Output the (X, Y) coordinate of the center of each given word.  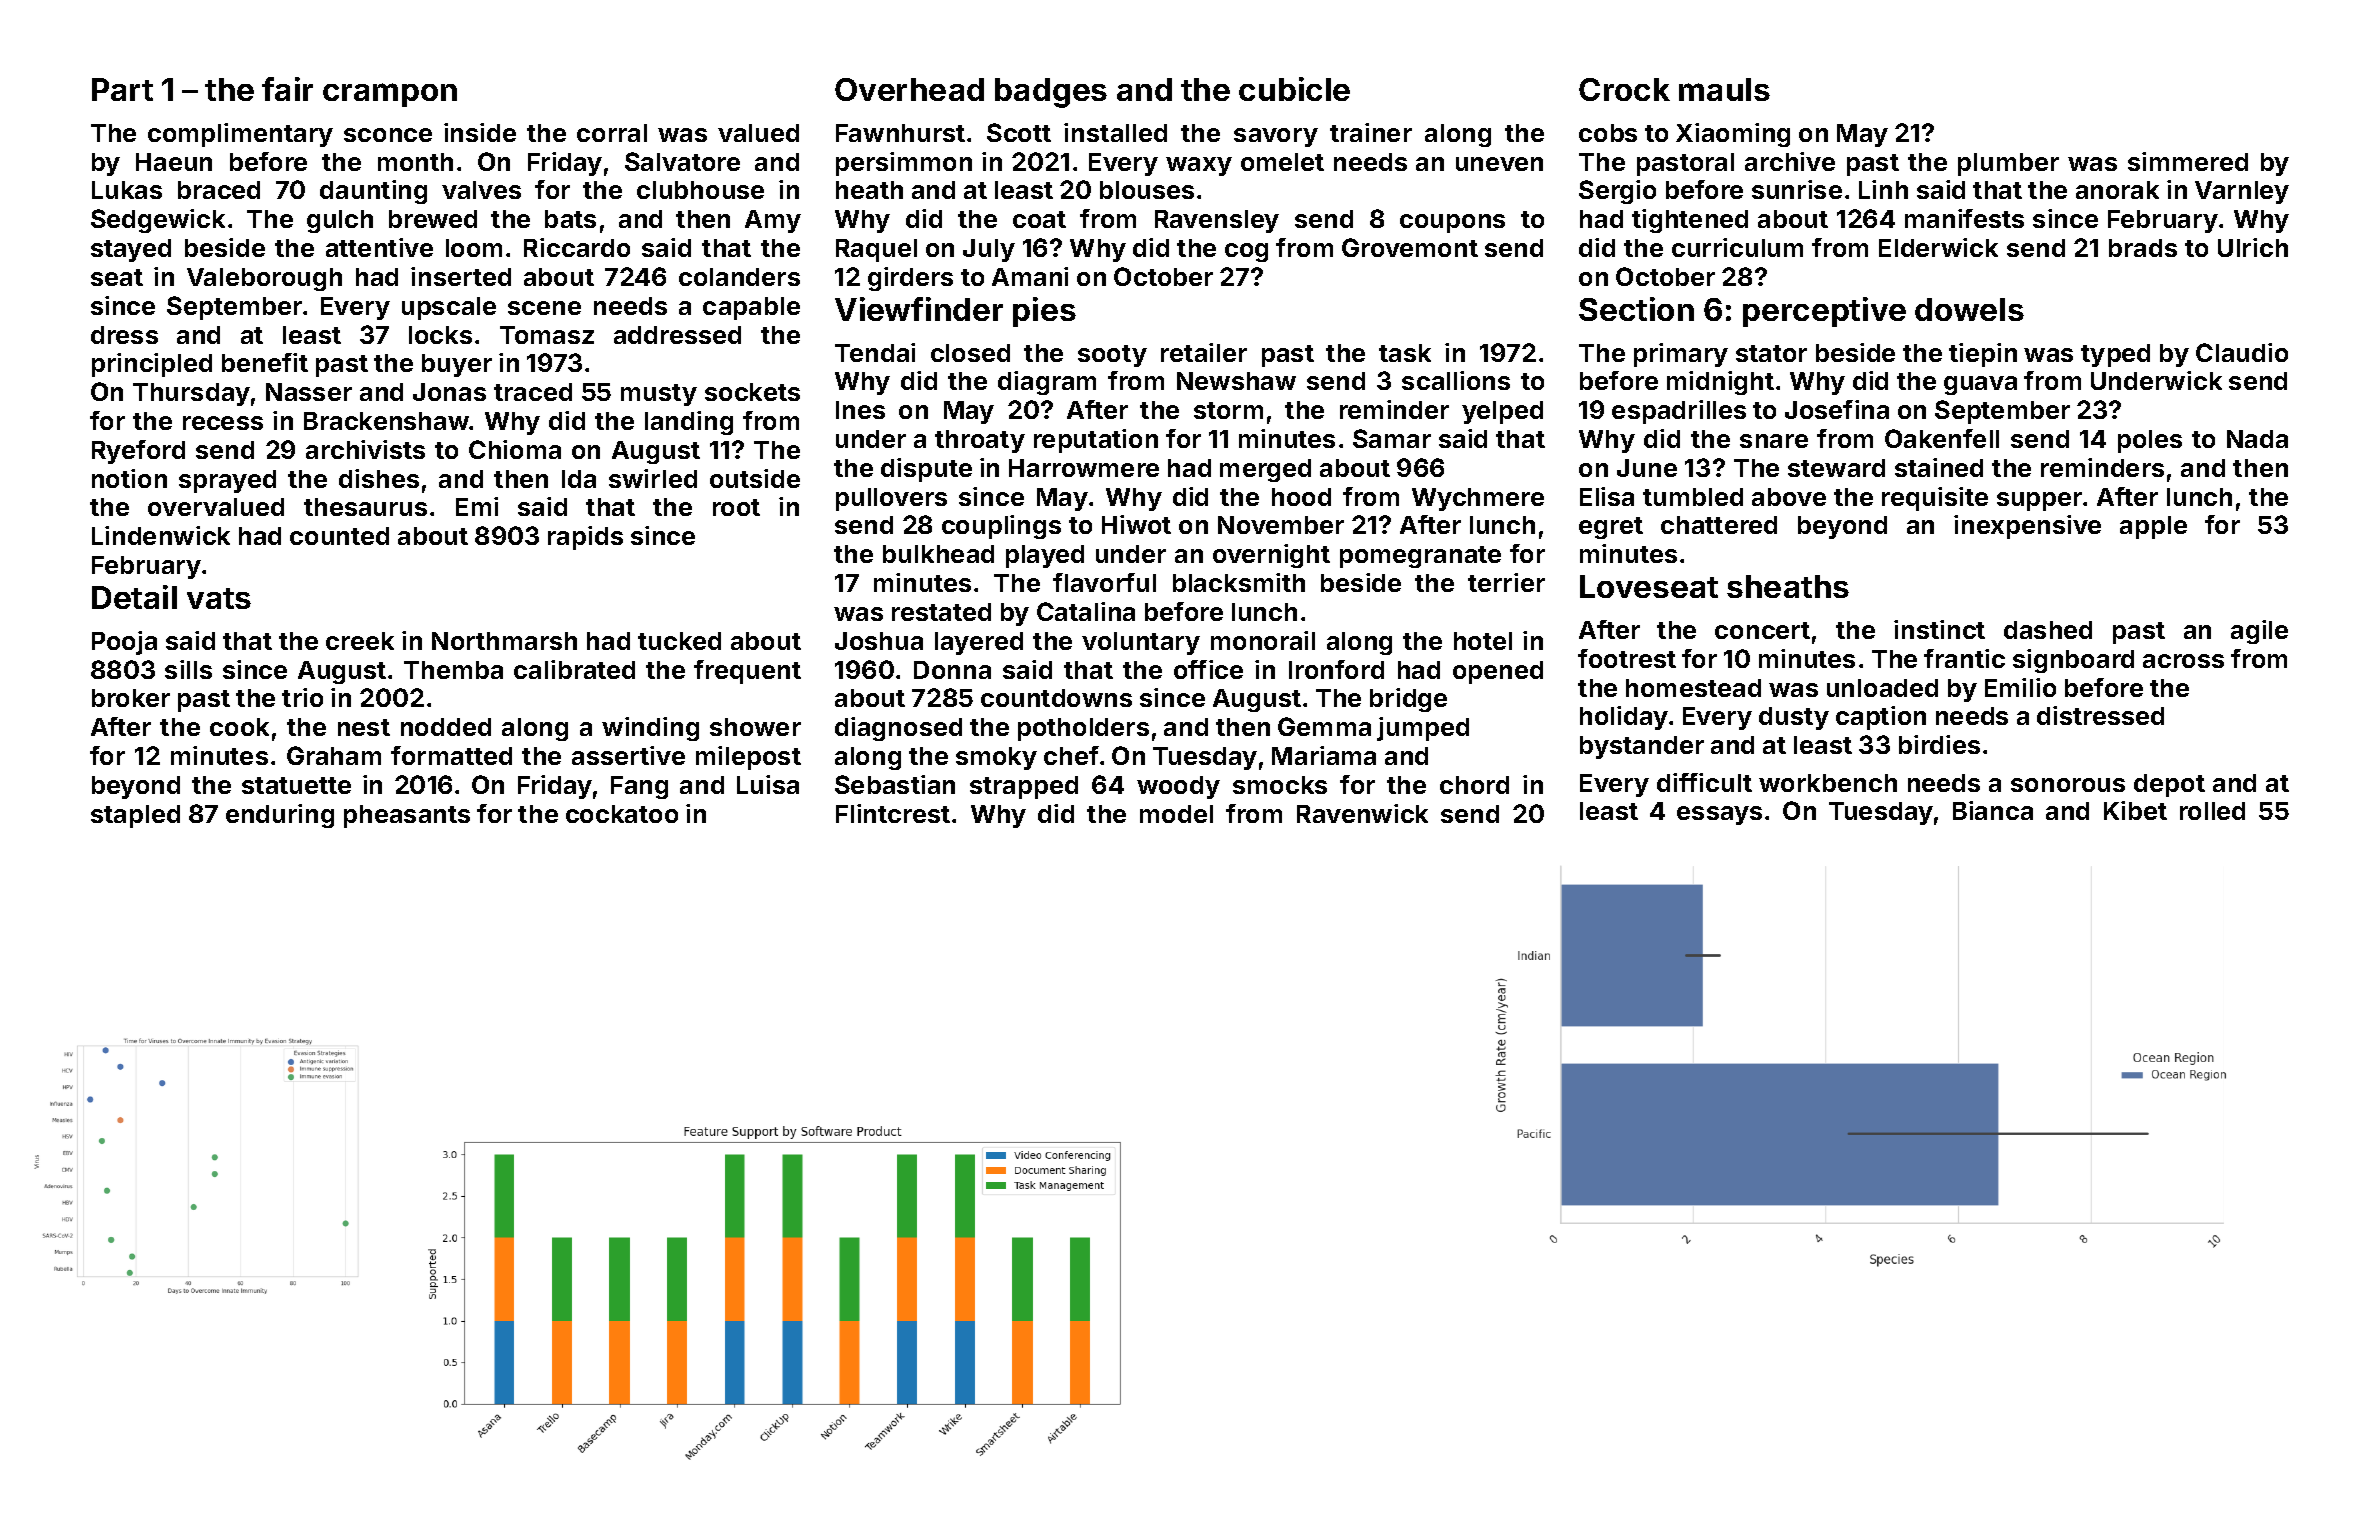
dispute (926, 470)
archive (1790, 161)
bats (570, 219)
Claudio (2242, 352)
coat (1039, 219)
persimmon (904, 164)
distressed (2100, 715)
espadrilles (1679, 412)
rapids (585, 538)
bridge (1408, 700)
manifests (1964, 218)
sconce (388, 135)
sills (188, 669)
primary (1681, 355)
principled (152, 365)
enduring (280, 816)
